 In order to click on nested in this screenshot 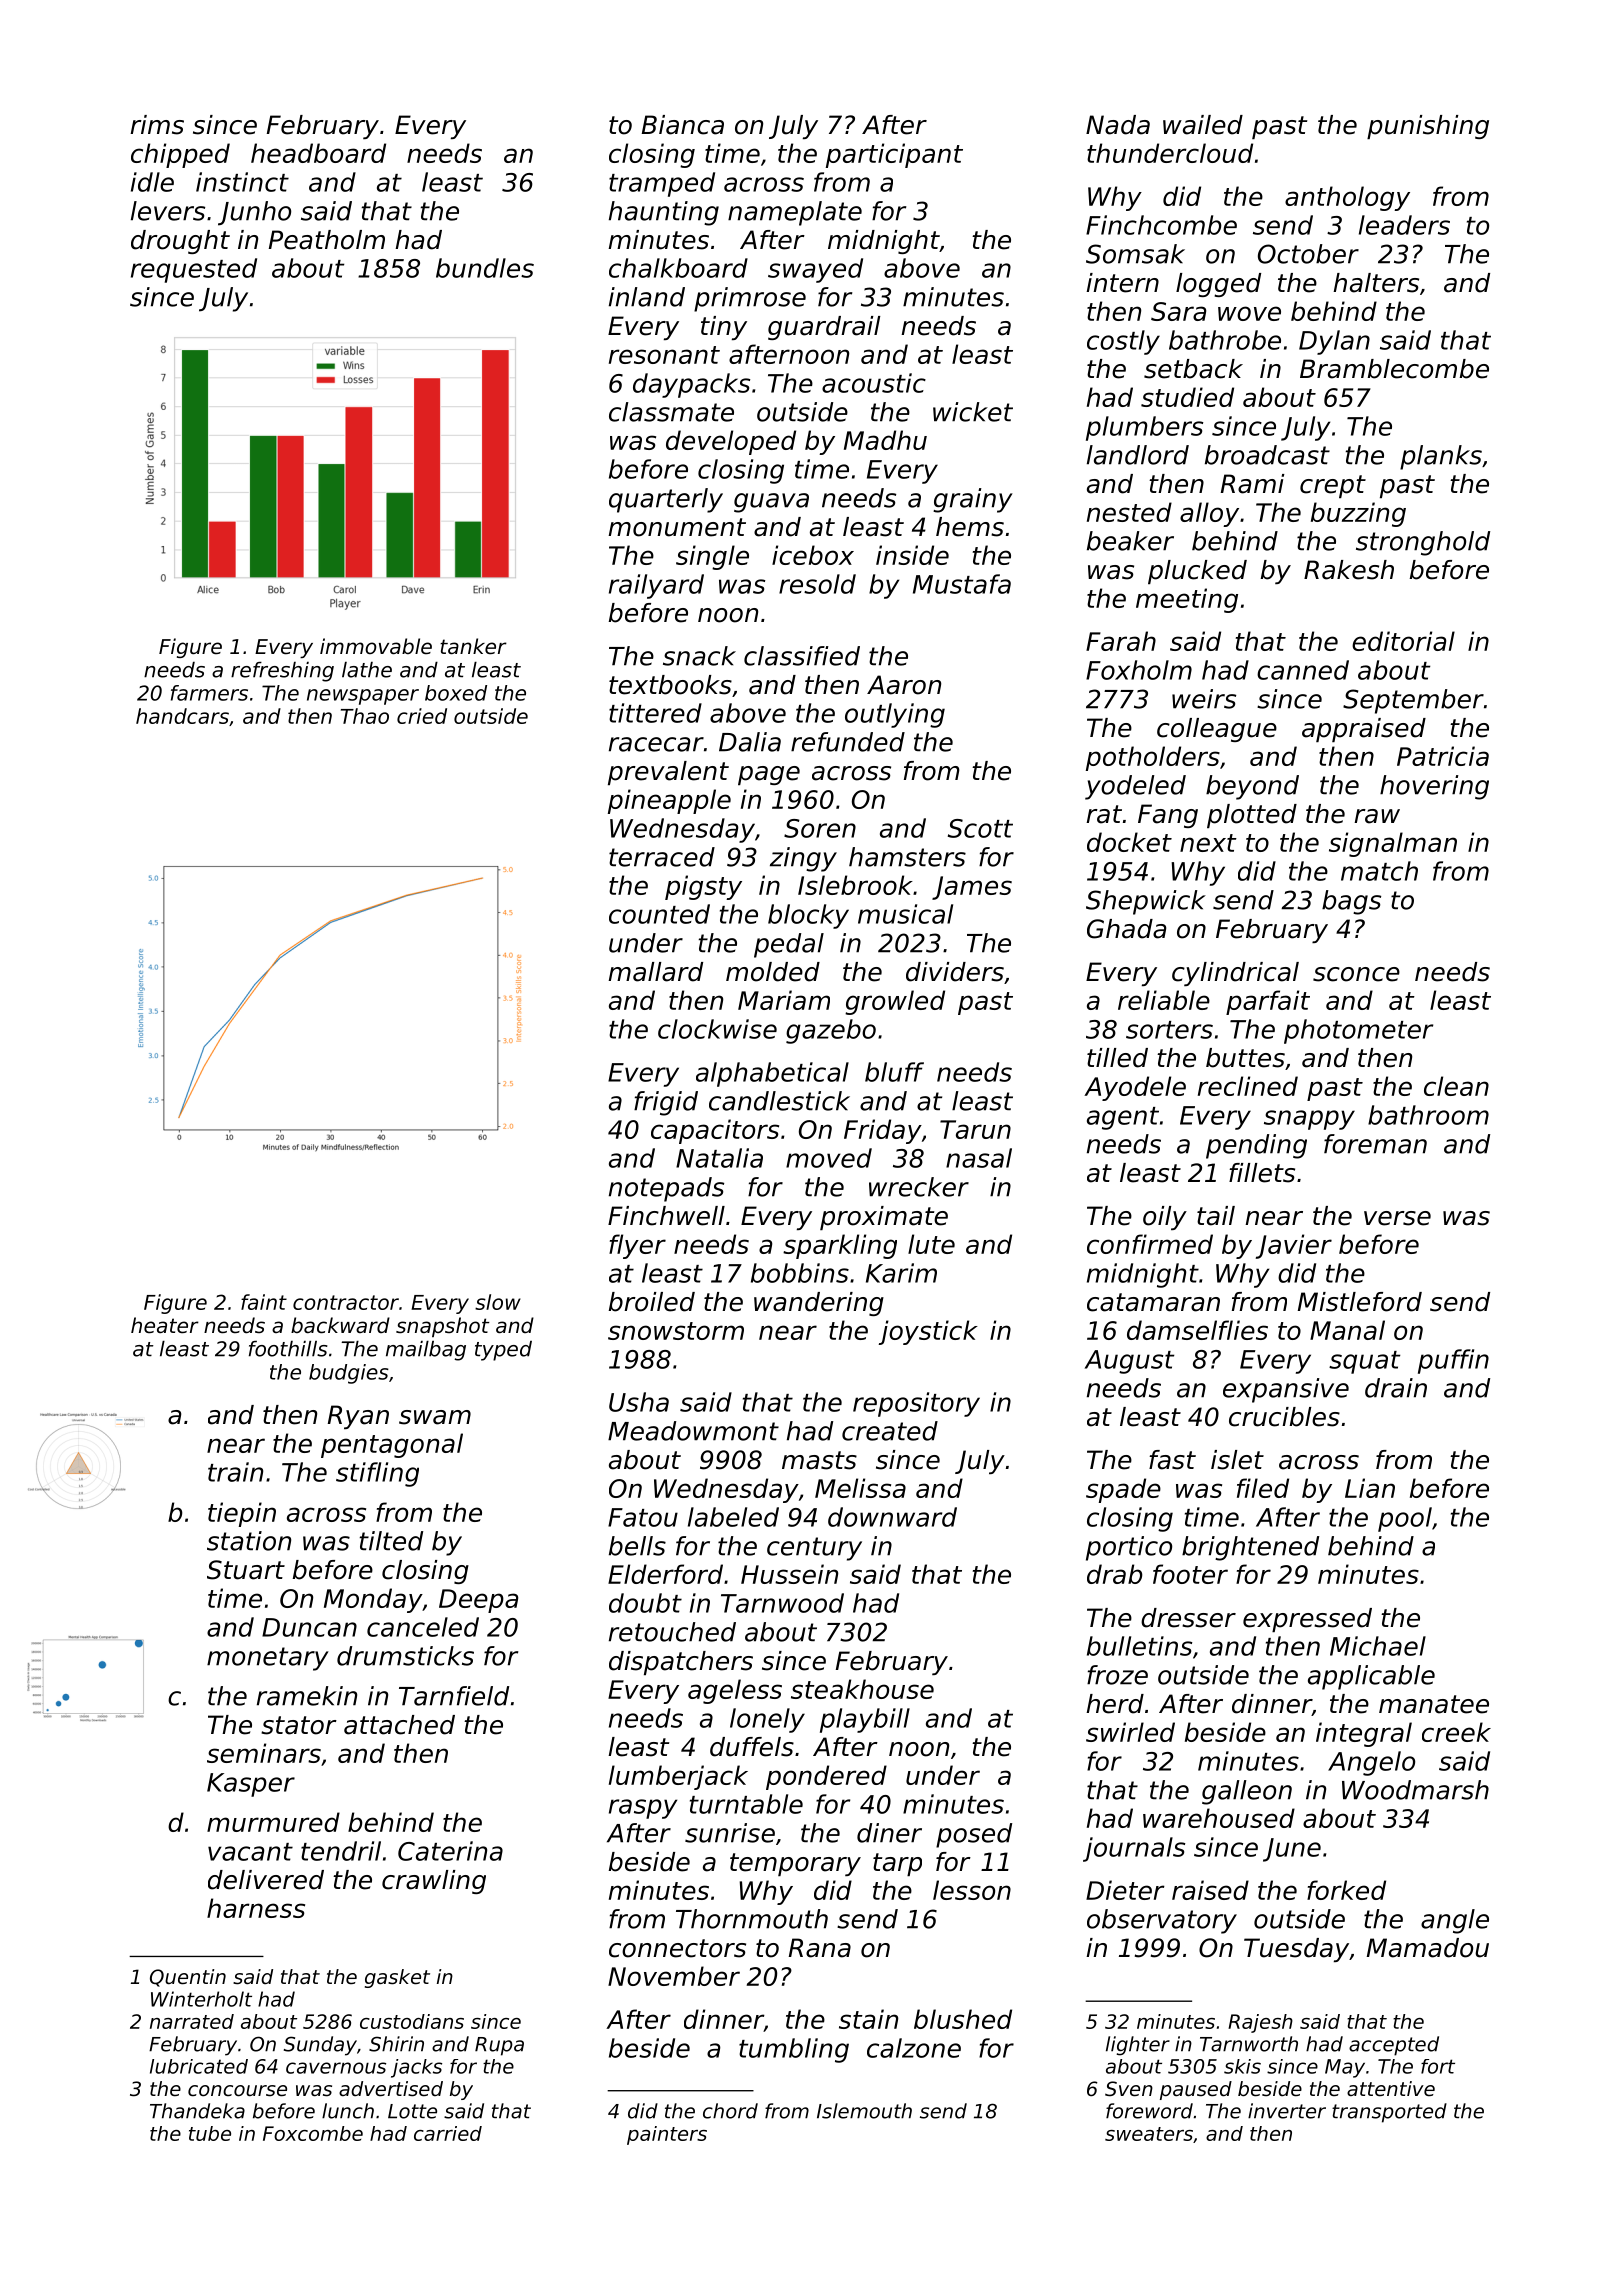, I will do `click(1129, 512)`.
